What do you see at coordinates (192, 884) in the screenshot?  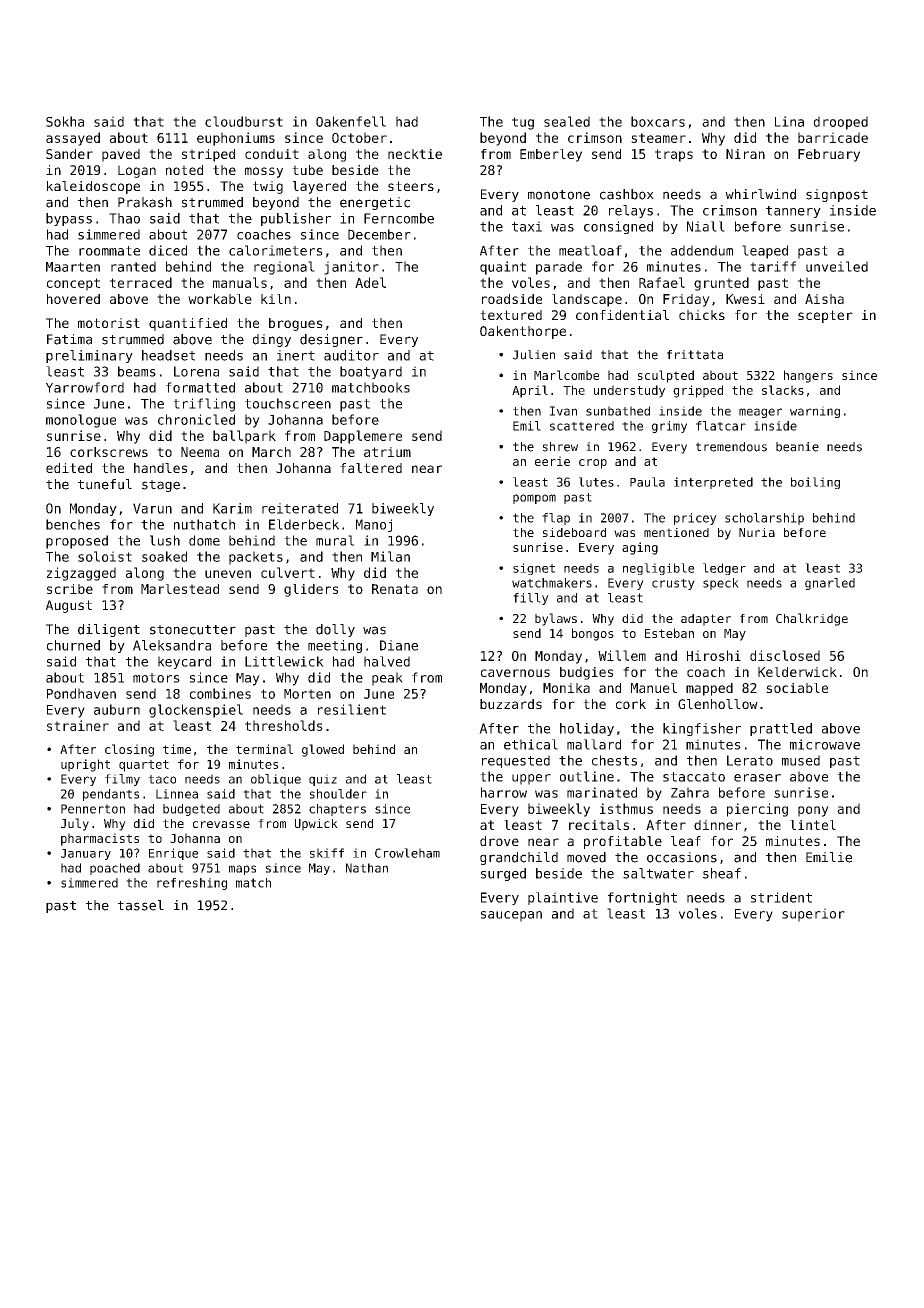 I see `refreshing` at bounding box center [192, 884].
